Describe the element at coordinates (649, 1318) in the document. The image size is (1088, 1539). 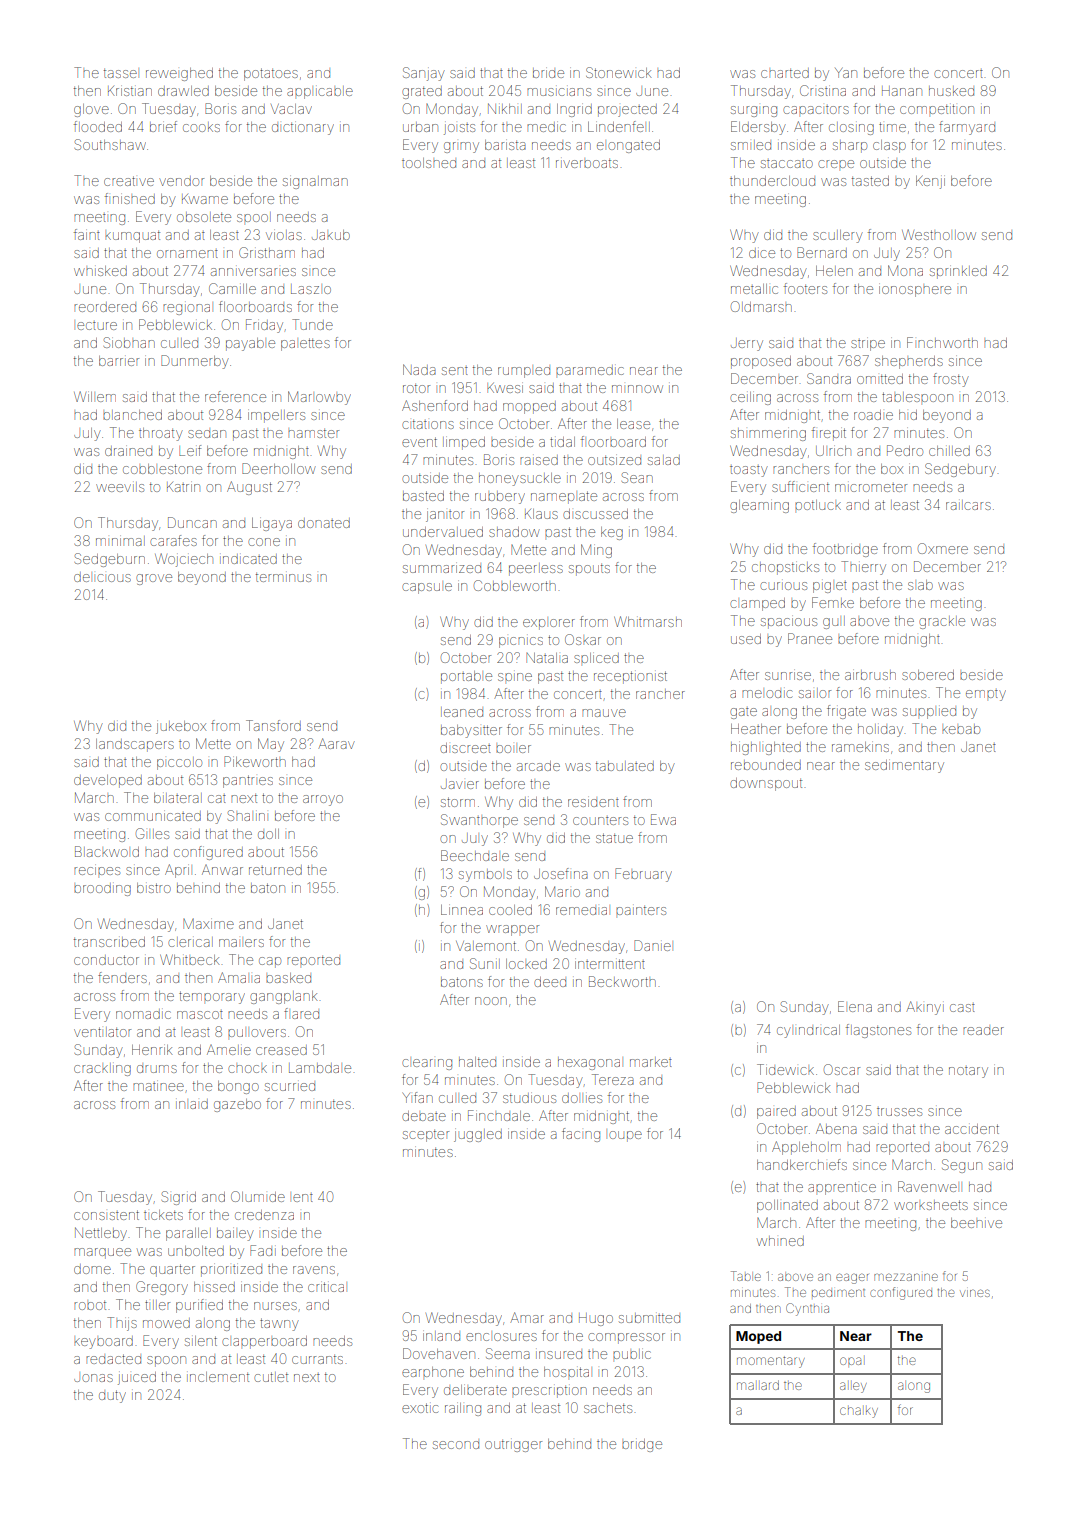
I see `submitted` at that location.
